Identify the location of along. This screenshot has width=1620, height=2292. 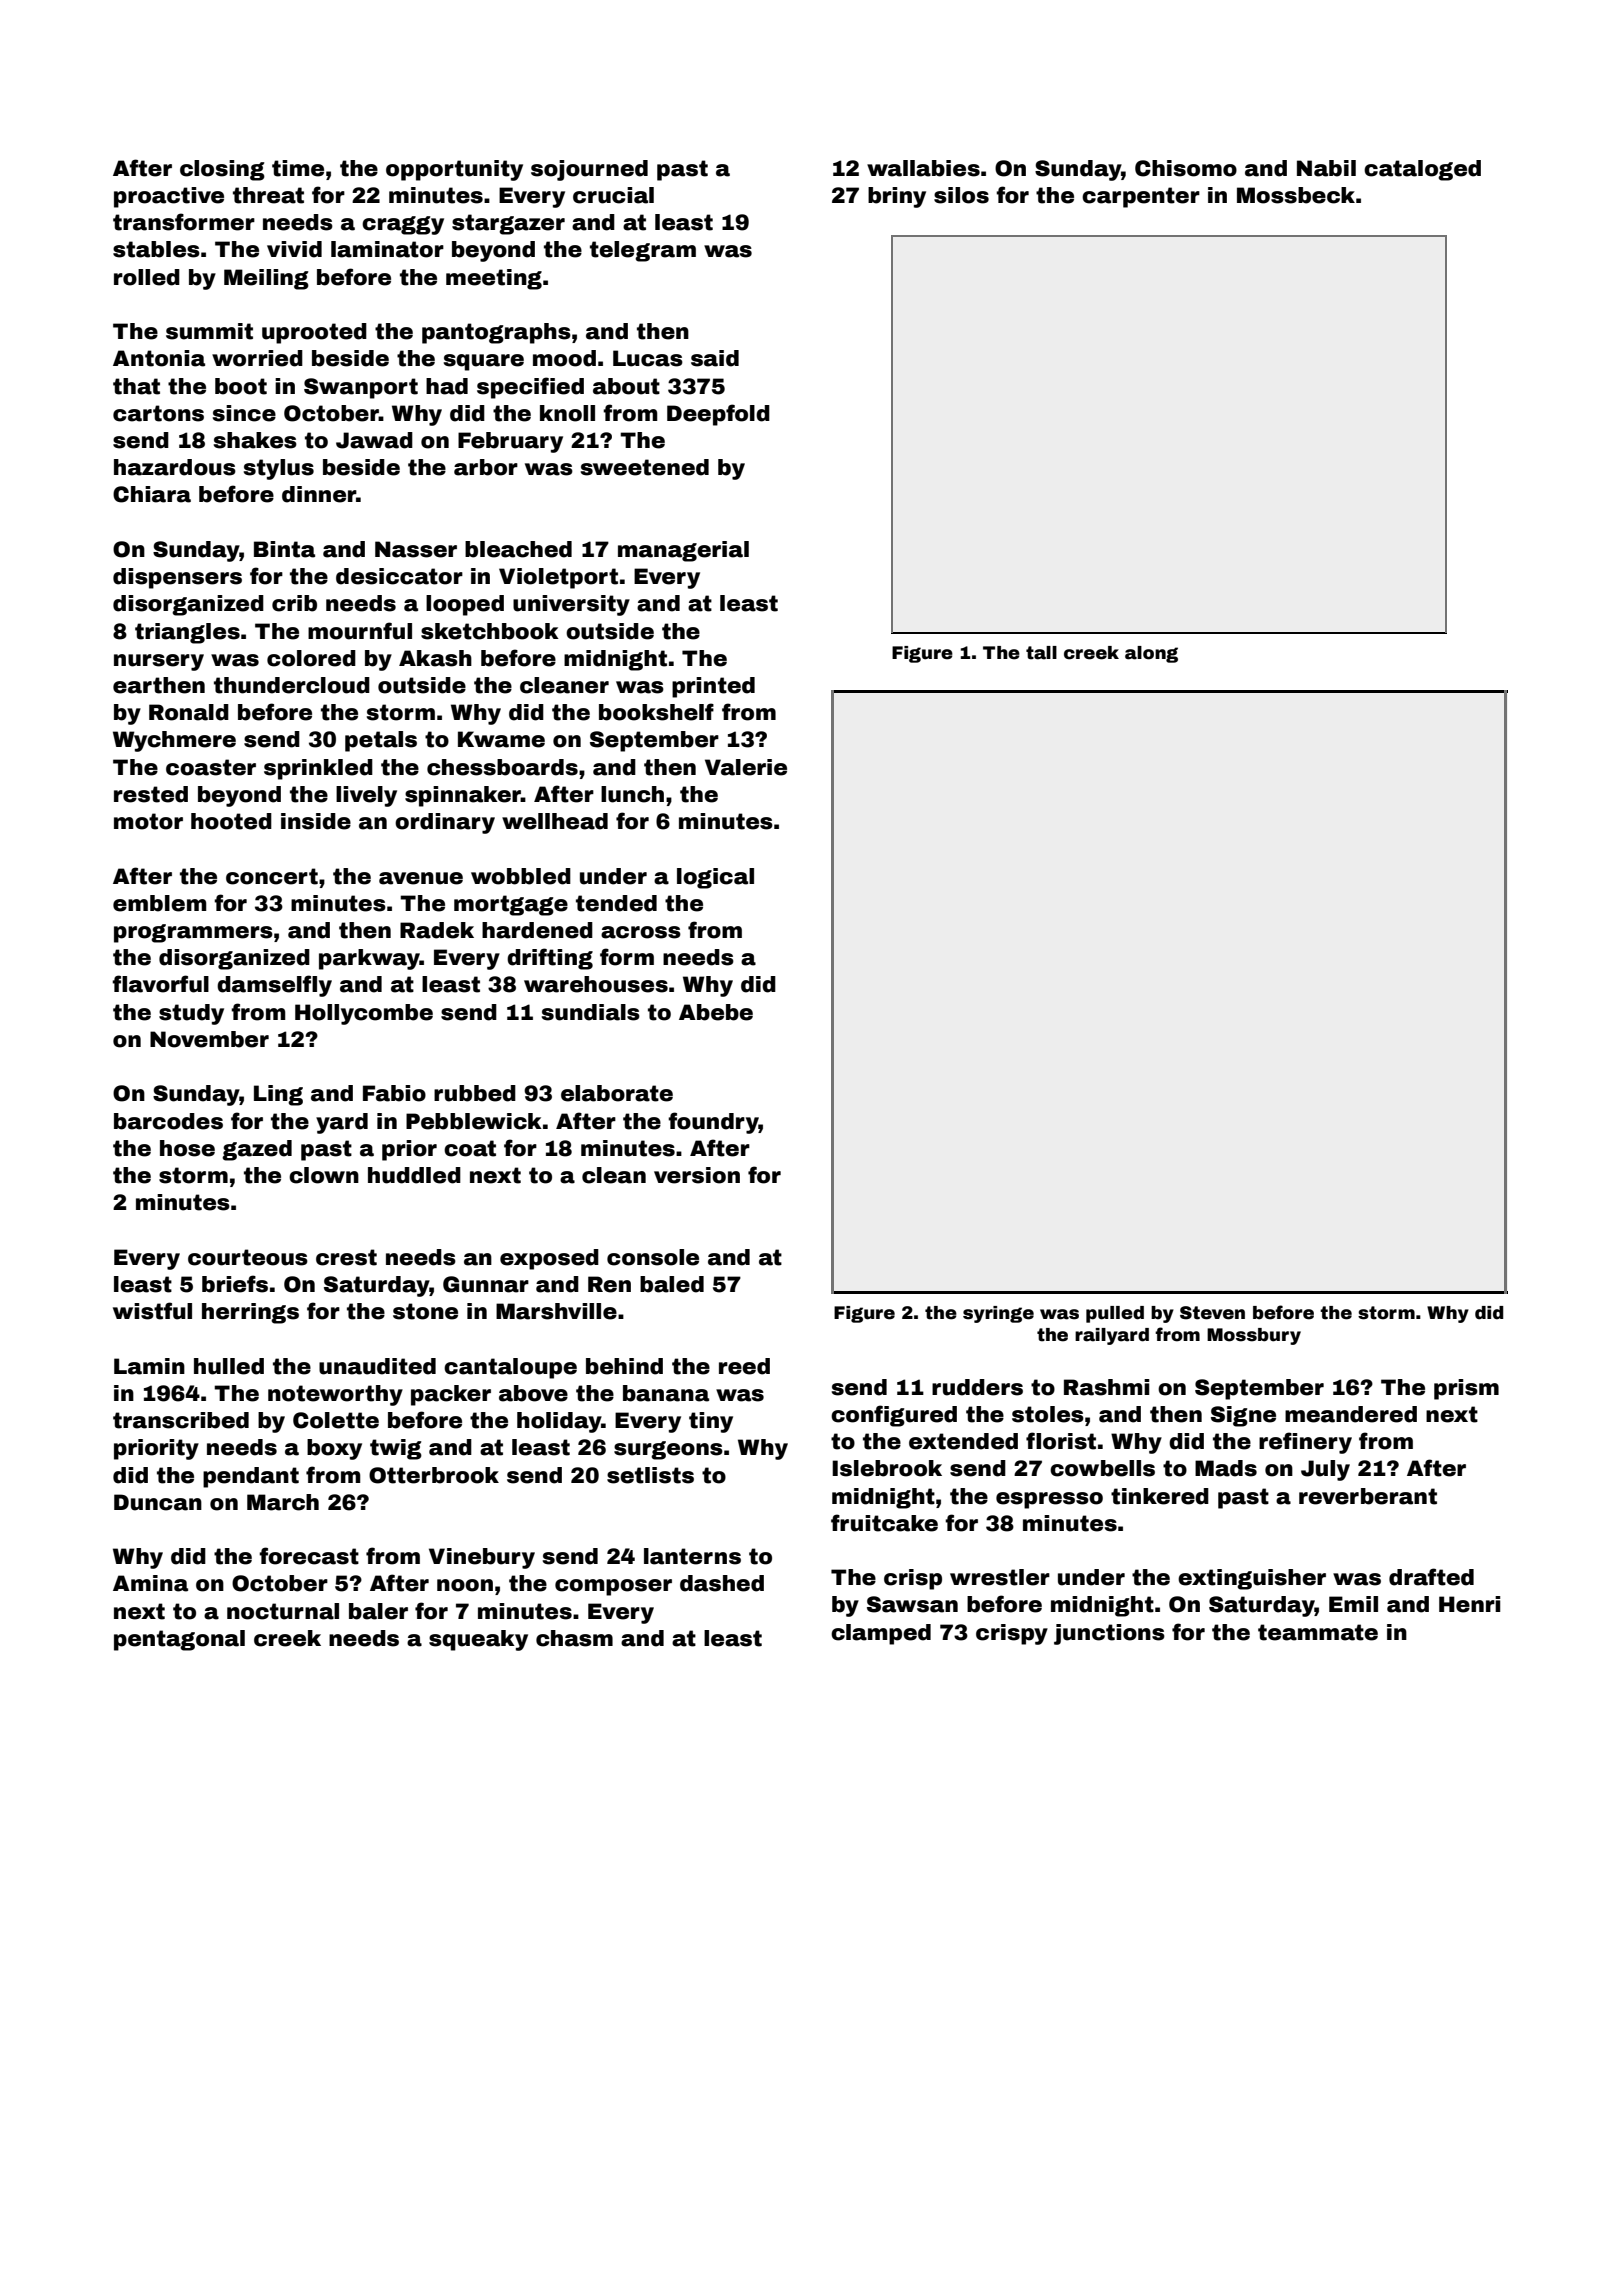
(1151, 654).
